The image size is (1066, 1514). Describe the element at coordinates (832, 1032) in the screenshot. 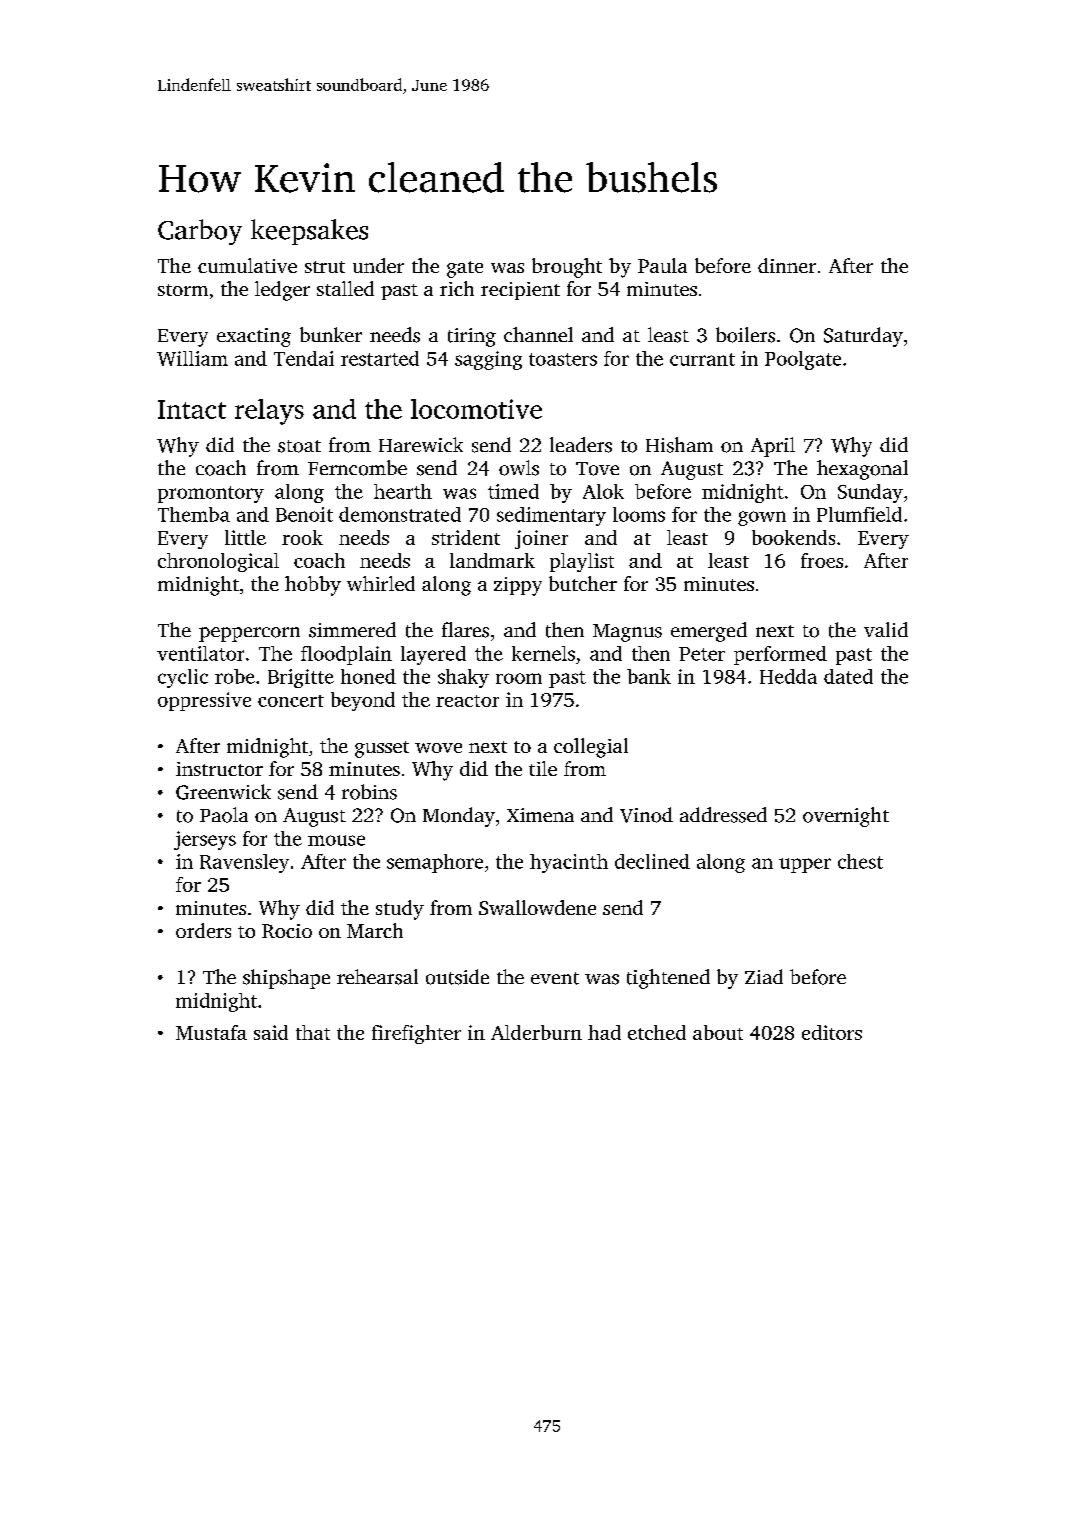

I see `editors` at that location.
